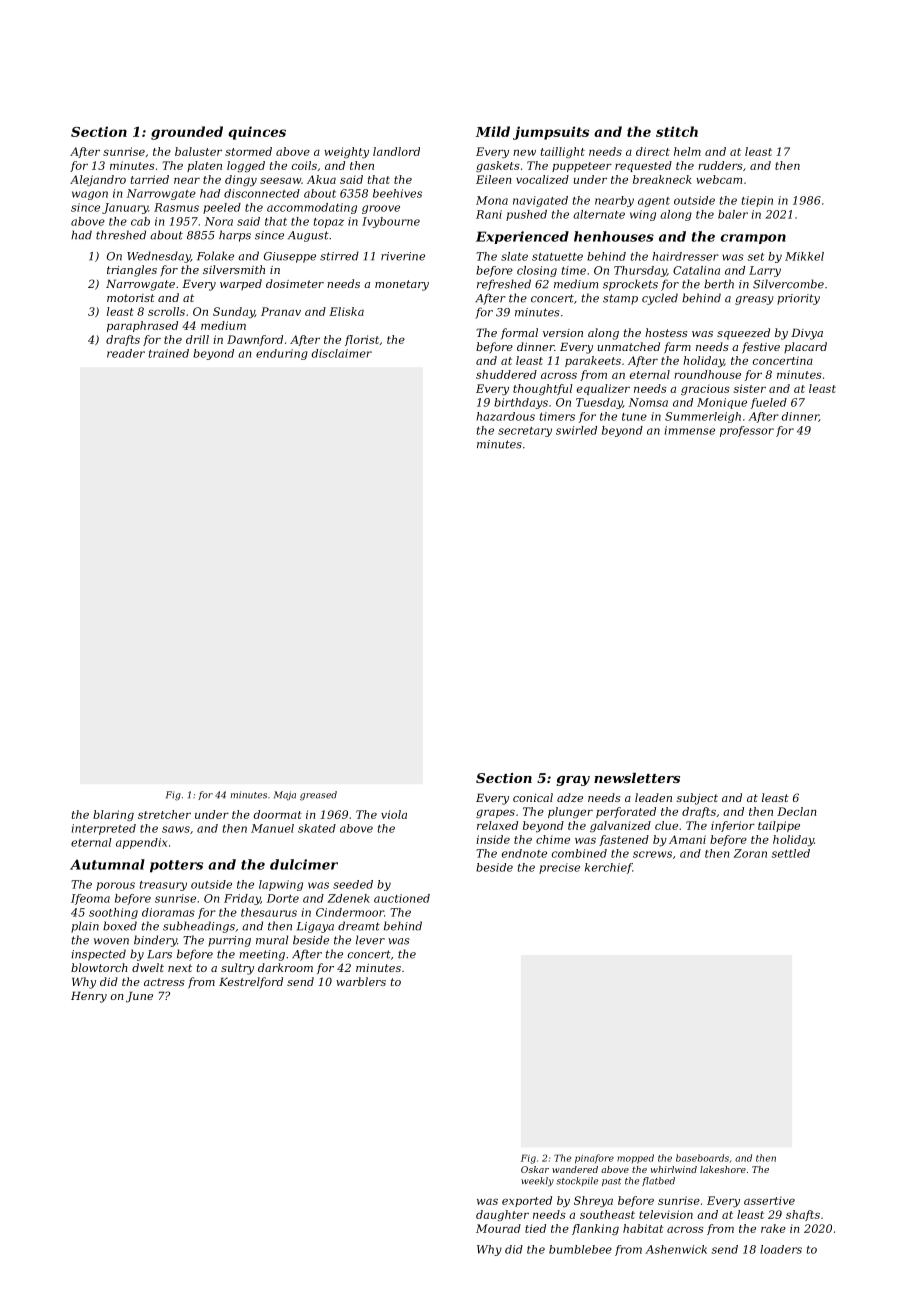 This screenshot has height=1316, width=908. I want to click on assertive, so click(769, 1200).
